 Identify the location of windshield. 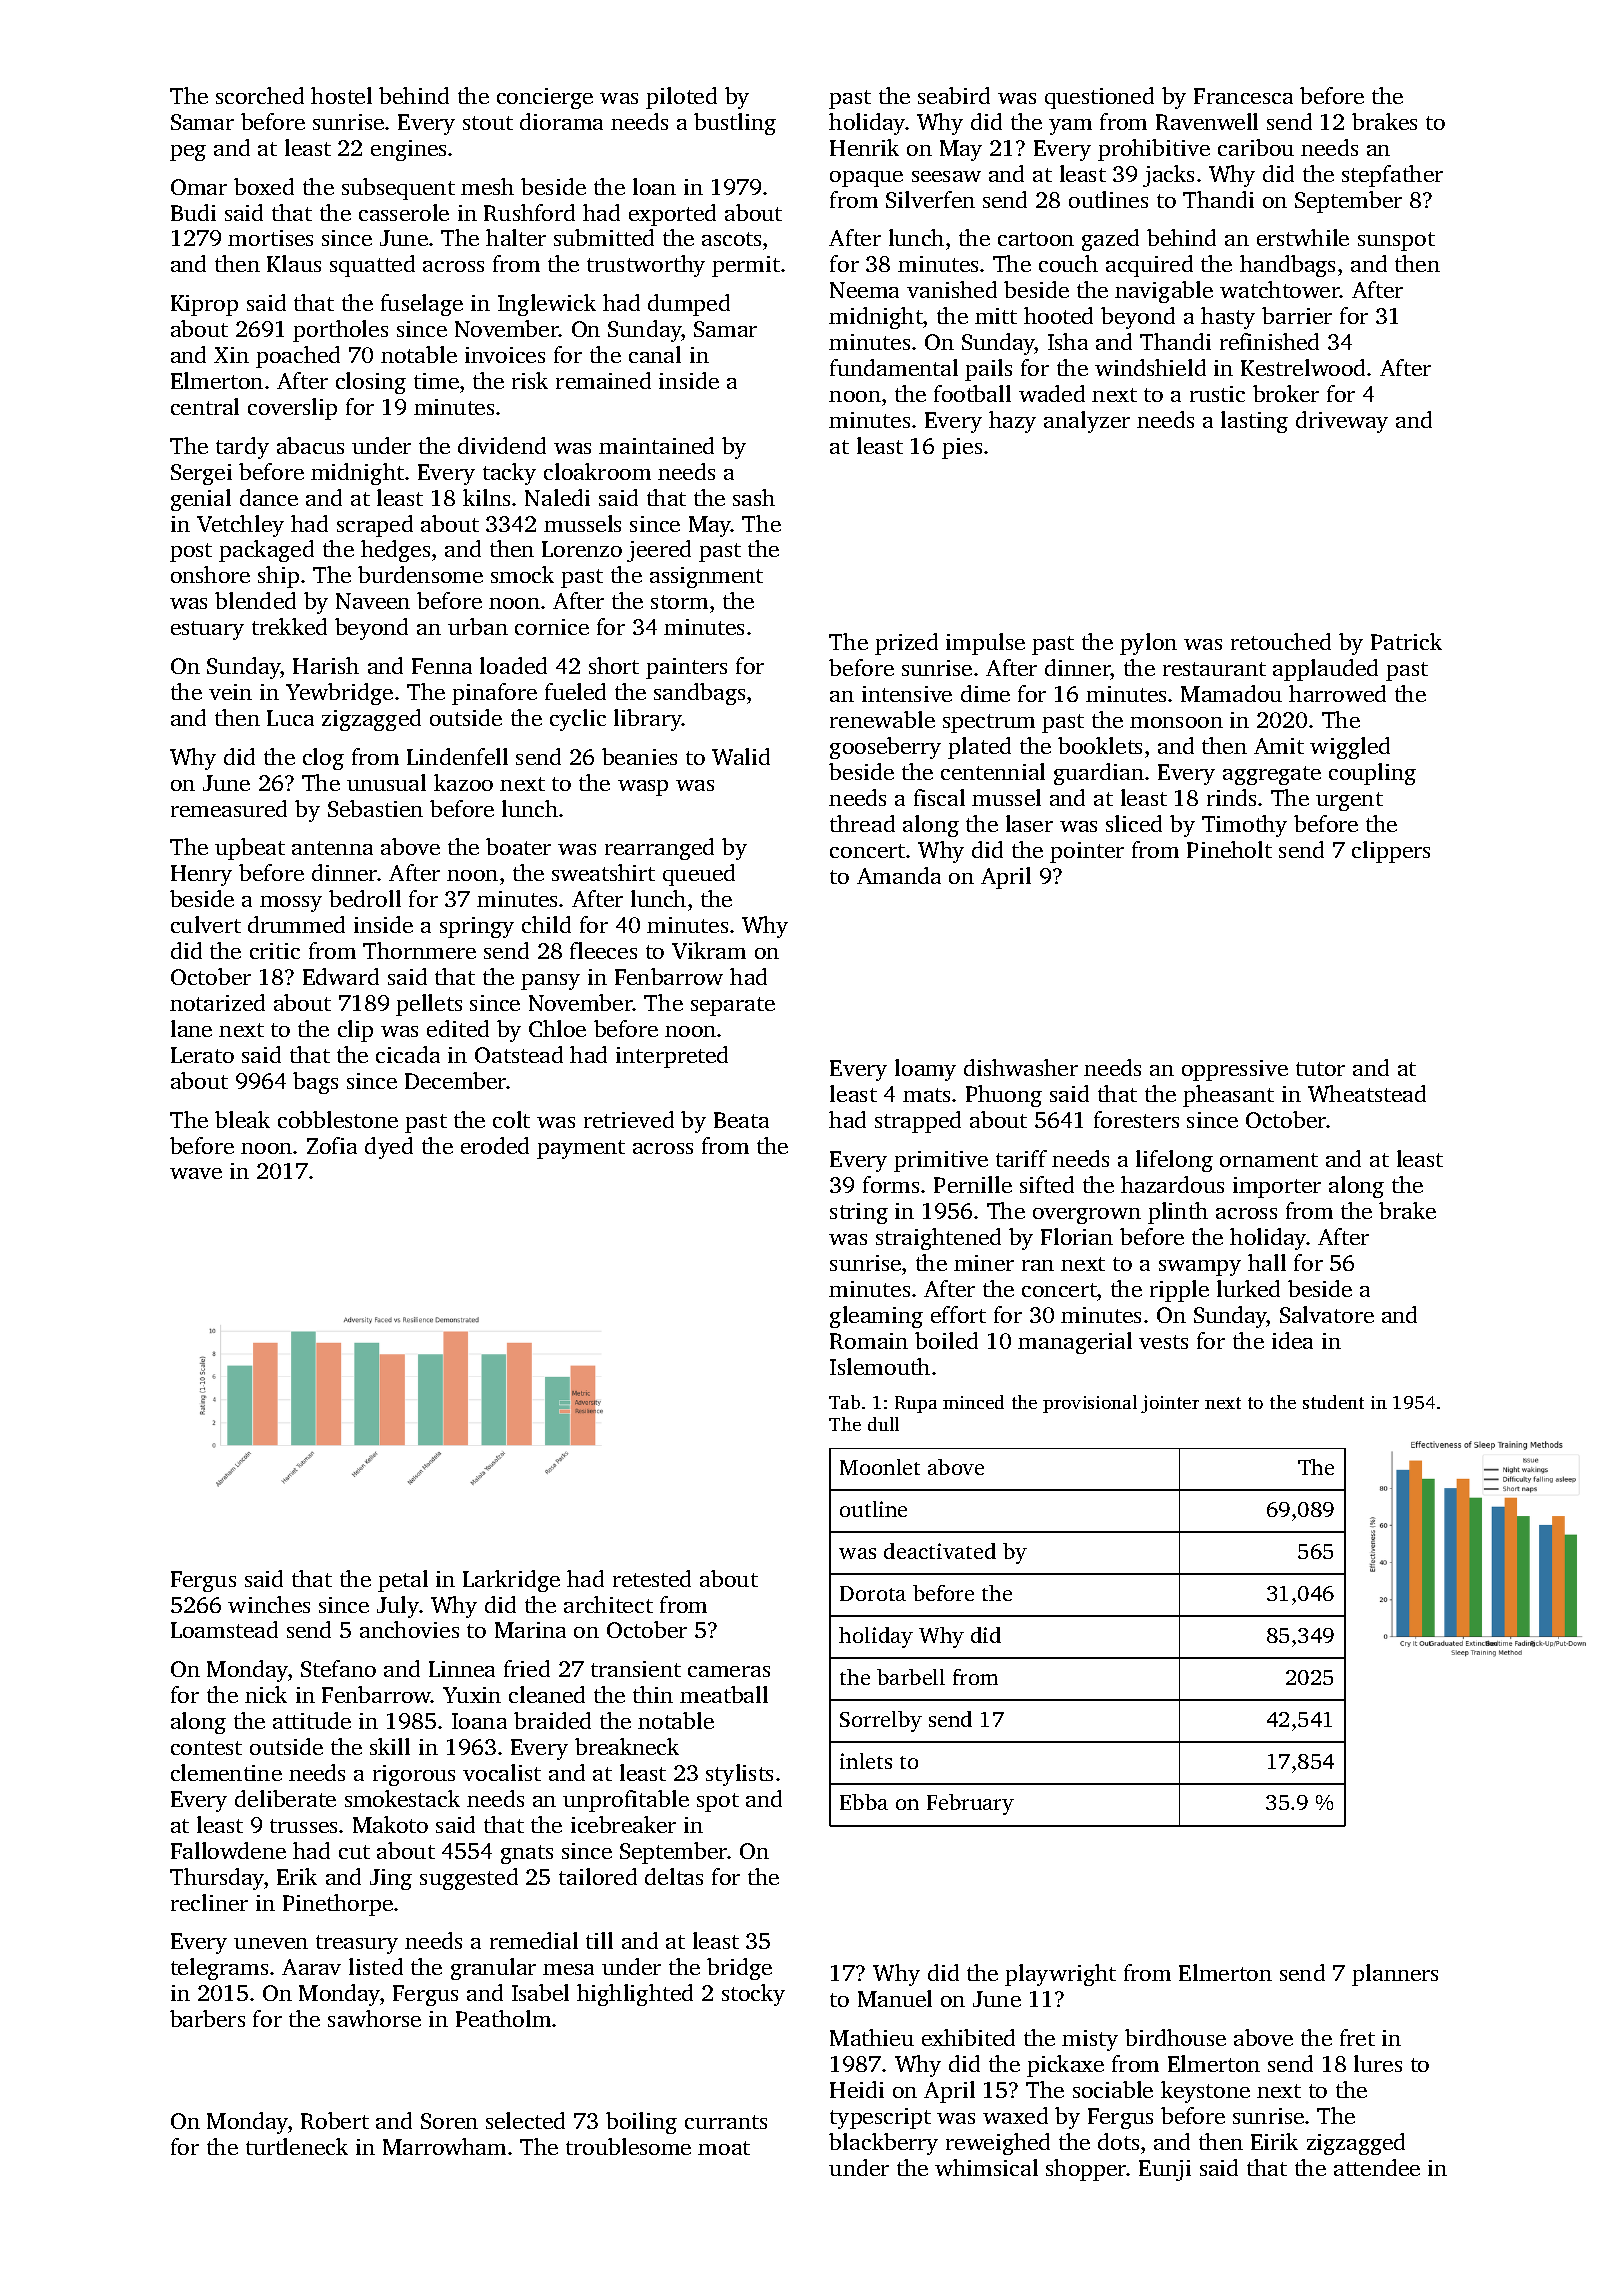
(1150, 367).
